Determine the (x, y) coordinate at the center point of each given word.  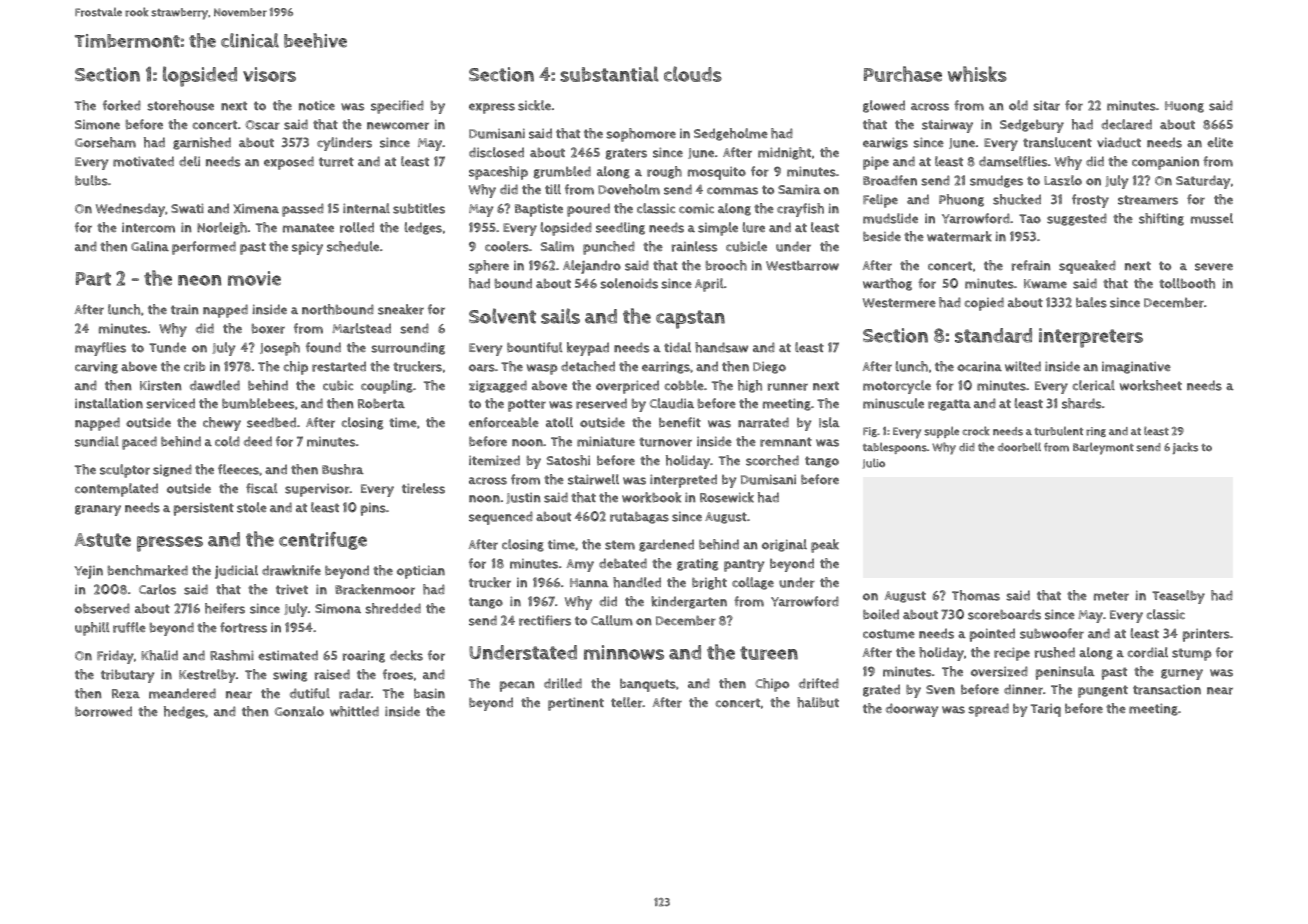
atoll (559, 422)
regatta (949, 405)
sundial (97, 441)
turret (336, 162)
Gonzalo (299, 711)
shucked (1017, 199)
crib (195, 366)
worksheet (1151, 385)
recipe (1012, 654)
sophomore (641, 135)
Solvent (502, 316)
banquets (648, 685)
